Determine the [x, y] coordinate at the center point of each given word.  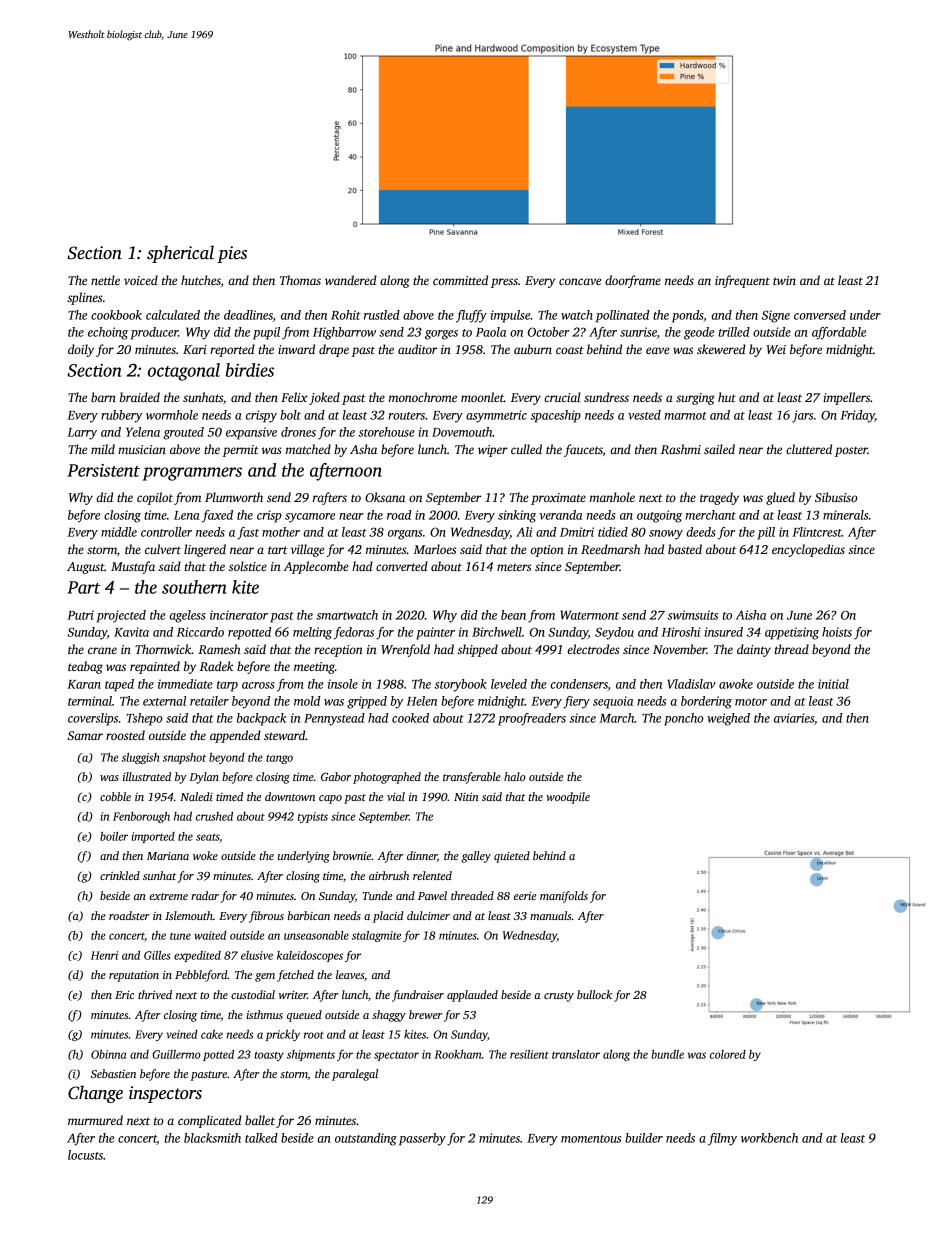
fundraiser [418, 996]
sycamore [310, 518]
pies [232, 254]
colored [728, 1054]
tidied [613, 532]
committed [460, 280]
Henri [104, 955]
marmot [686, 416]
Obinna [108, 1054]
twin [784, 280]
